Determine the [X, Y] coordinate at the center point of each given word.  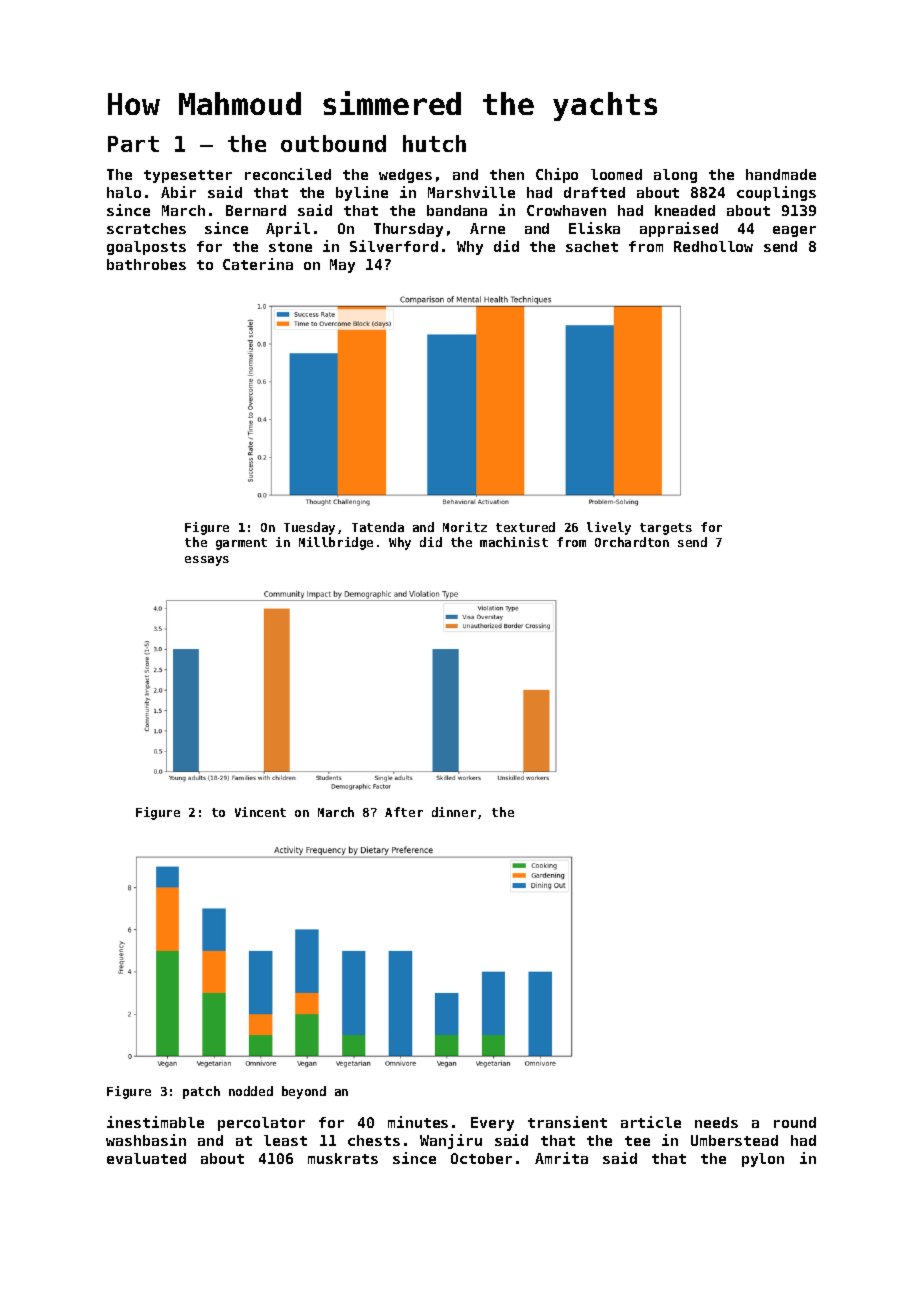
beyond [304, 1092]
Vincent [260, 812]
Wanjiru [451, 1141]
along [675, 176]
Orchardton [632, 542]
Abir [178, 192]
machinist [514, 542]
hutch [434, 143]
